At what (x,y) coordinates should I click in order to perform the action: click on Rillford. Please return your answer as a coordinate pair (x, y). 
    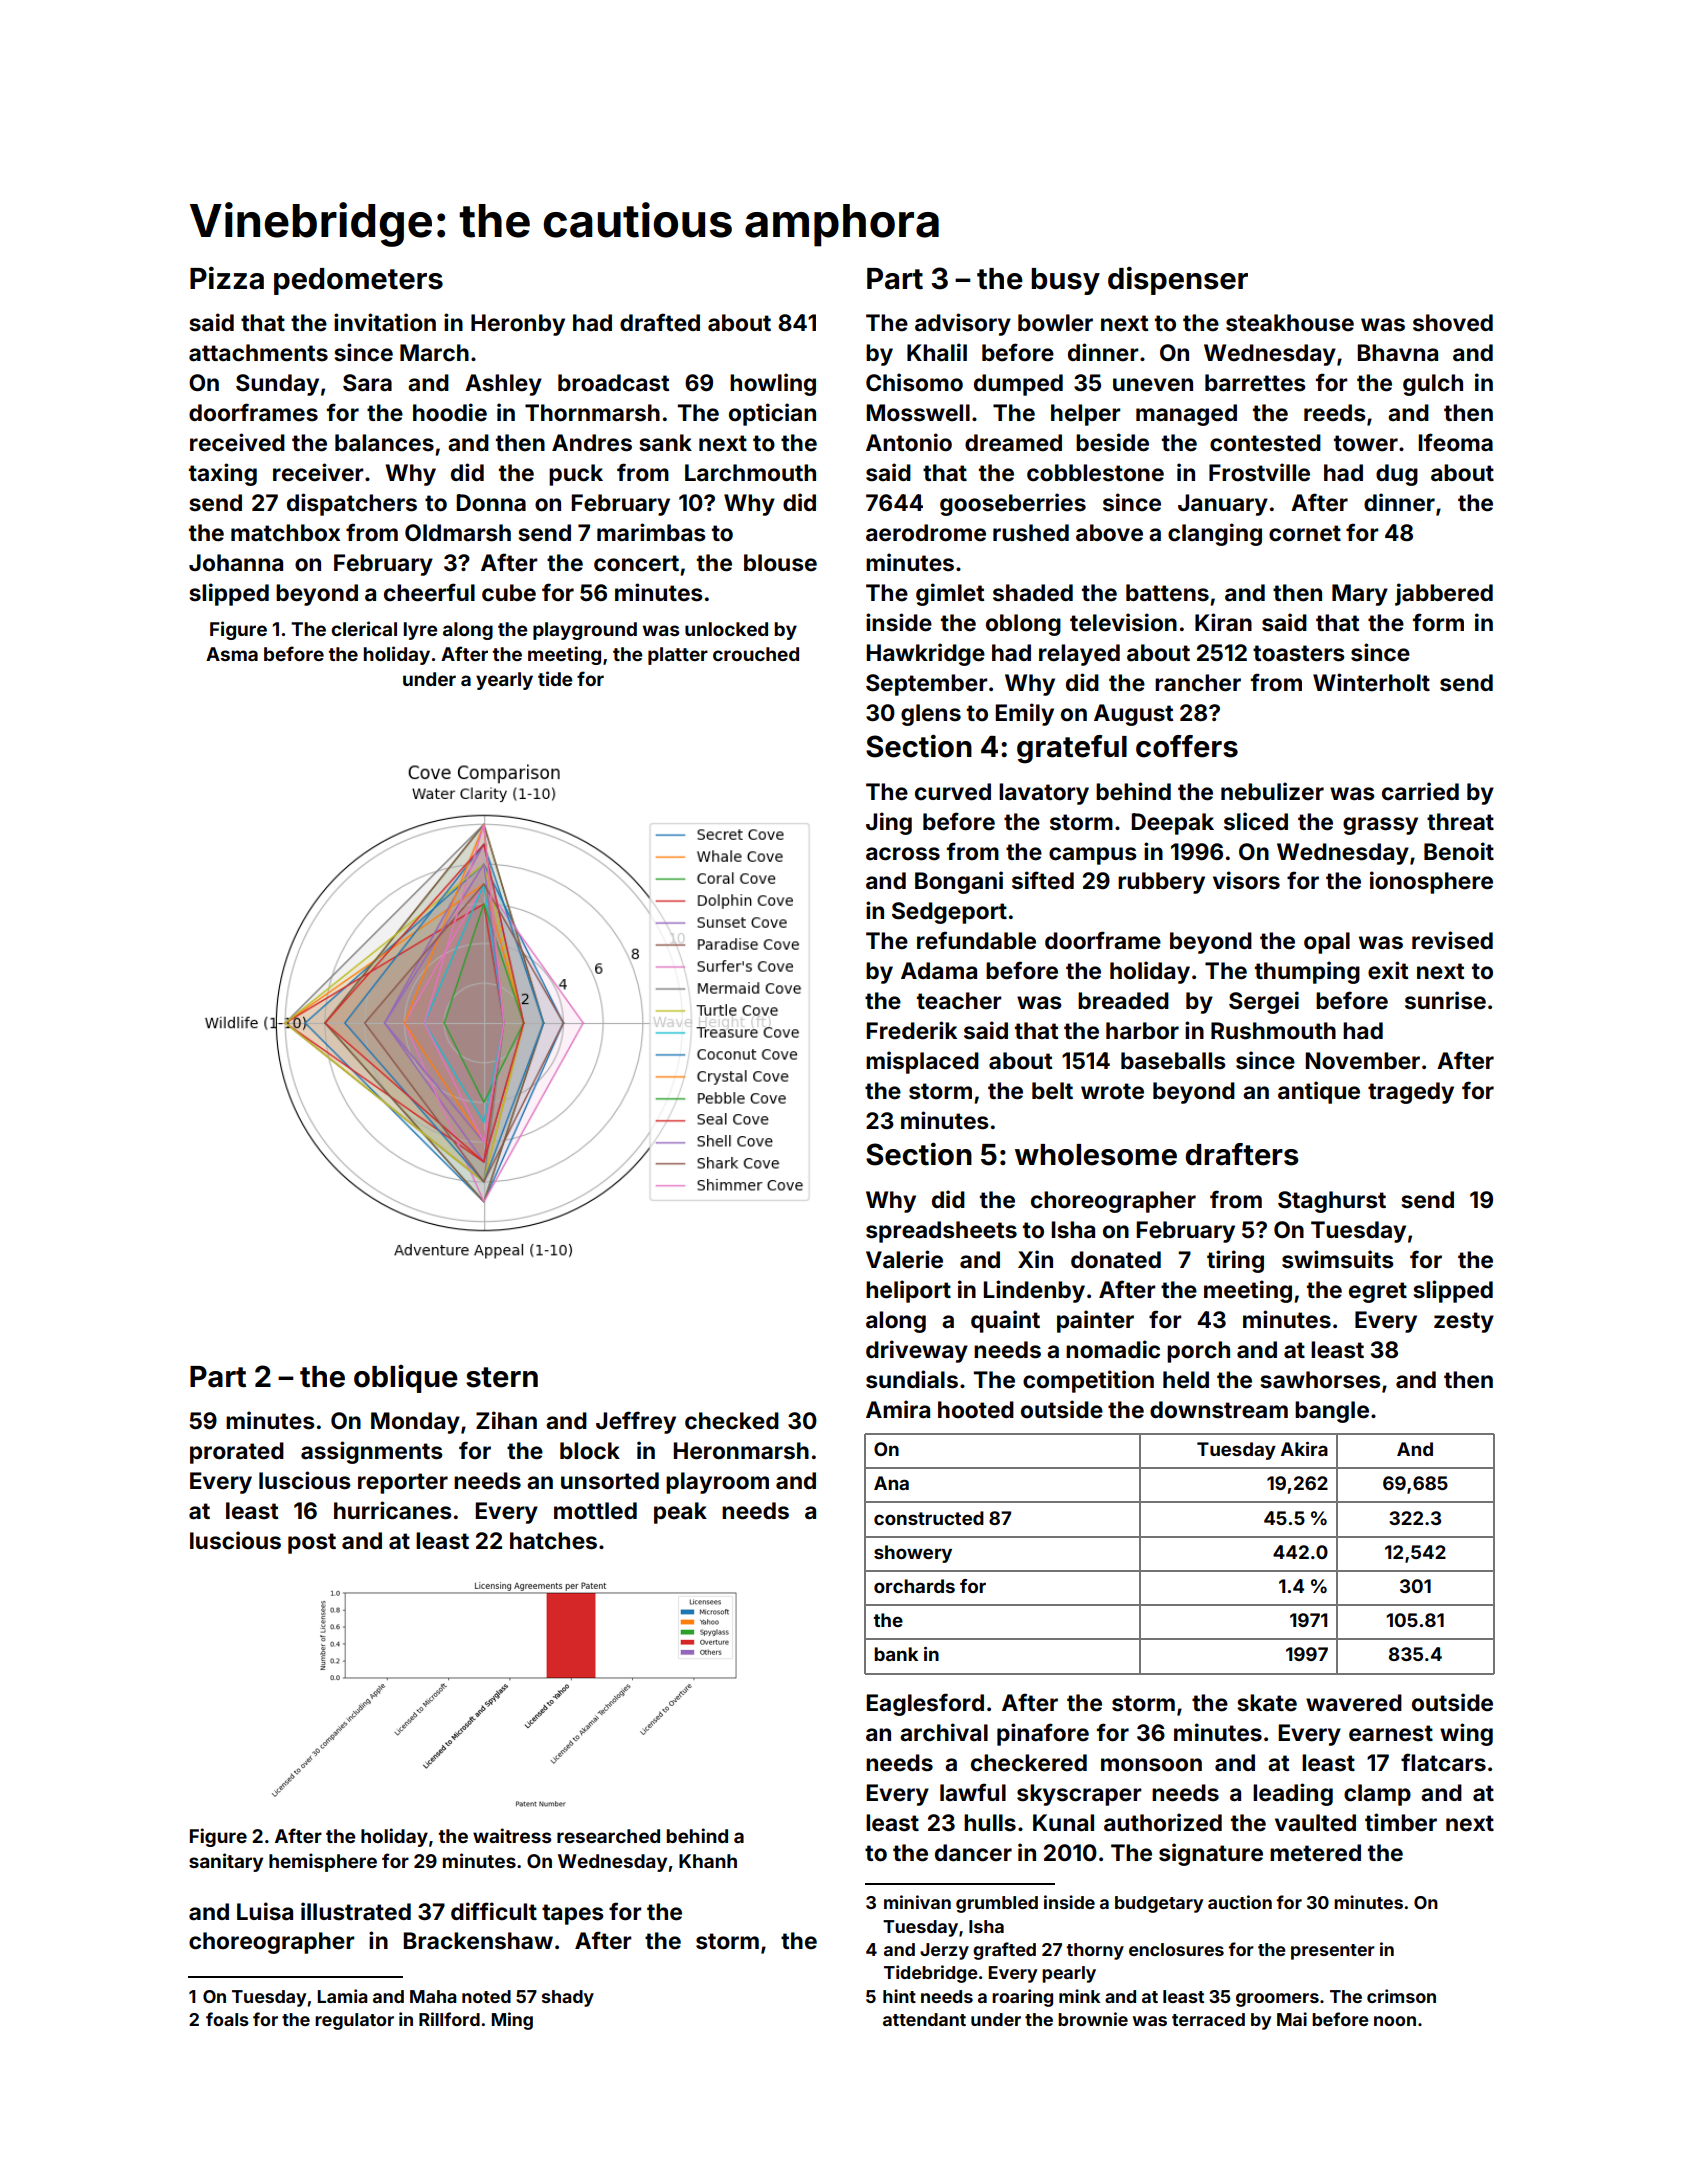
    Looking at the image, I should click on (449, 2019).
